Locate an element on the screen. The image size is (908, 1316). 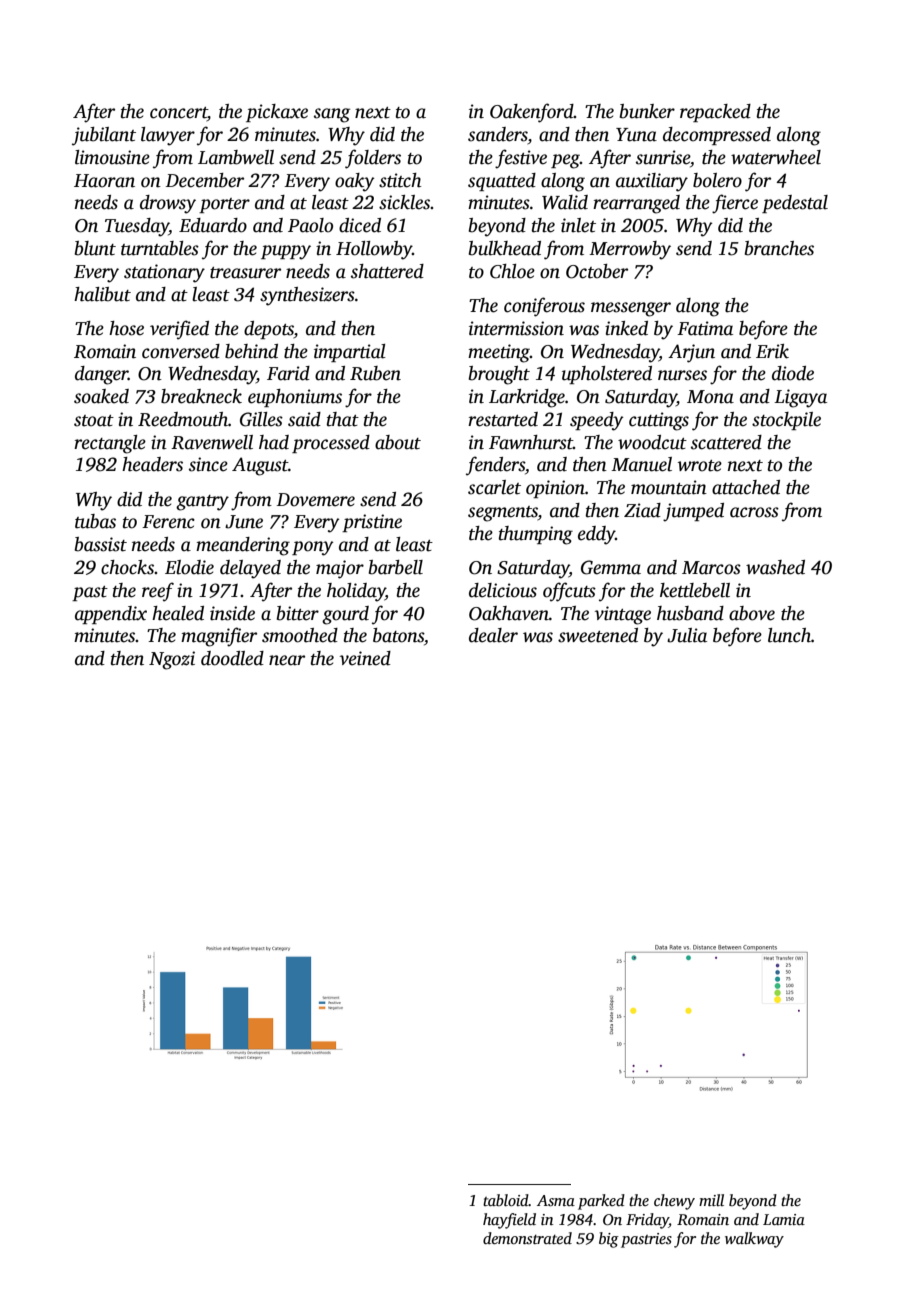
Oakenford is located at coordinates (532, 113).
